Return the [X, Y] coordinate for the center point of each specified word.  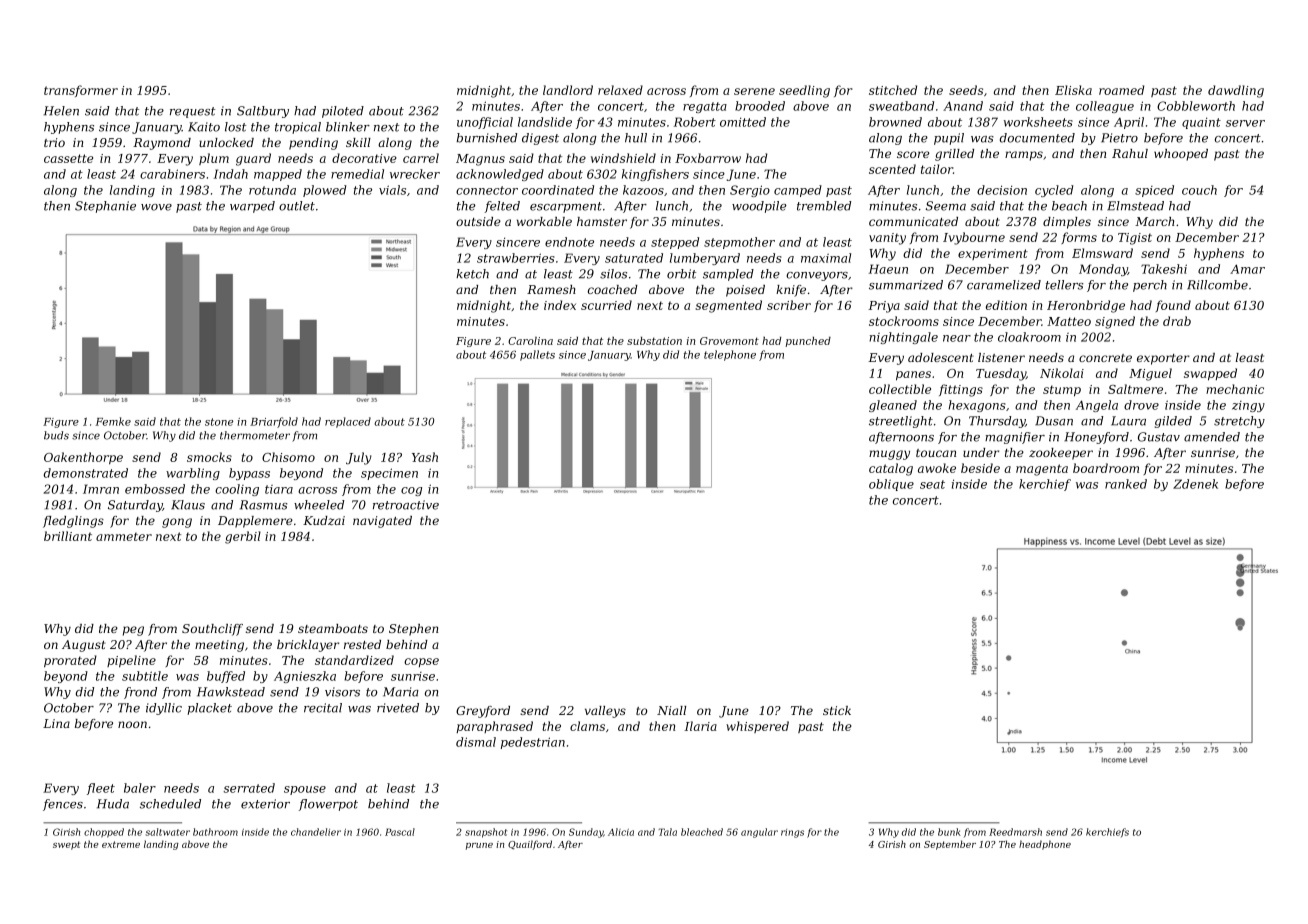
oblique [891, 485]
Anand [963, 106]
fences [63, 805]
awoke [937, 468]
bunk [949, 832]
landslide [545, 122]
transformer [81, 91]
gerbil [243, 537]
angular [759, 833]
